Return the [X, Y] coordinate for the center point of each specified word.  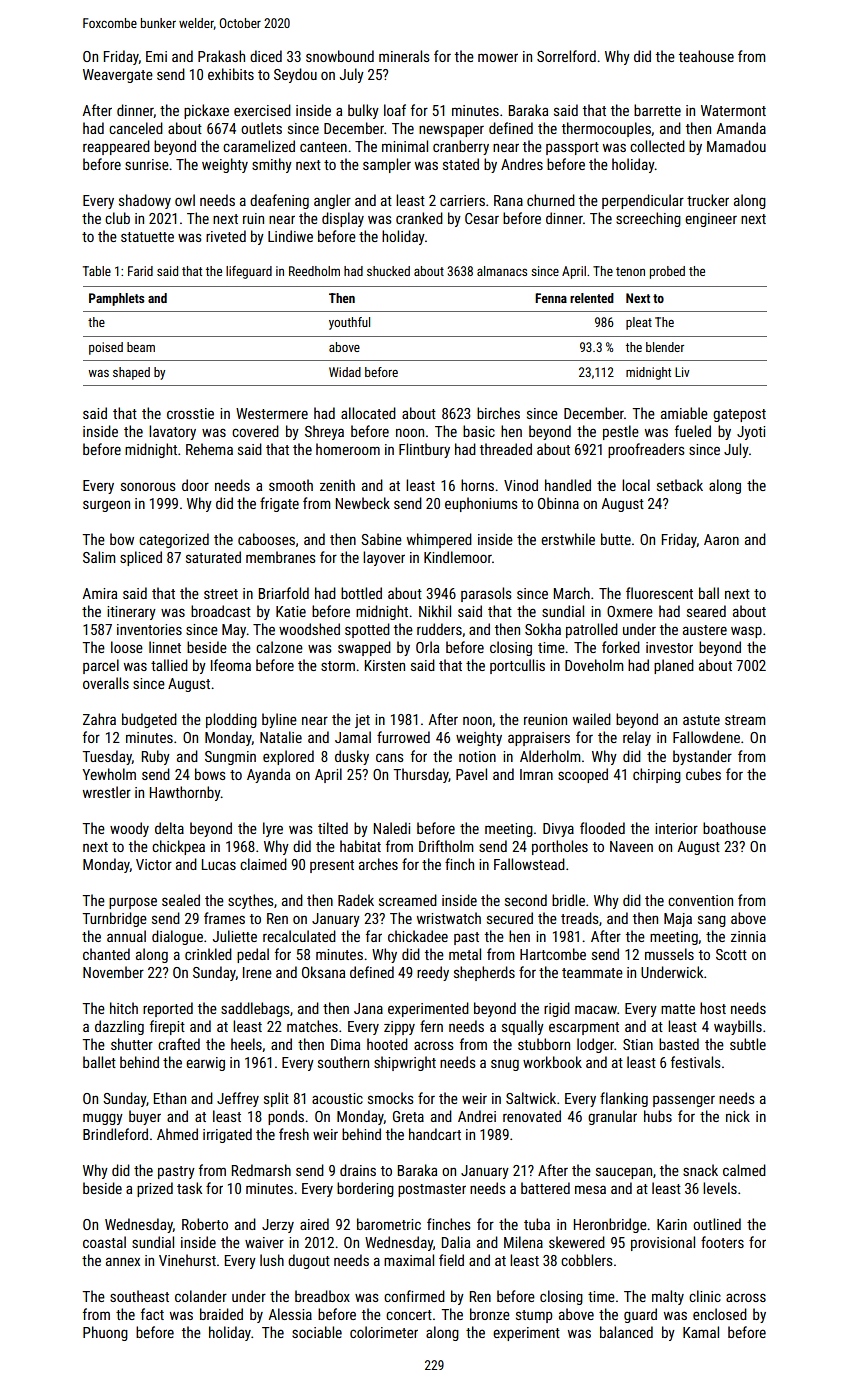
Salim [99, 557]
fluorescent [659, 593]
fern [431, 1026]
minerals [404, 56]
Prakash [221, 56]
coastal [104, 1242]
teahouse [706, 56]
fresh [294, 1134]
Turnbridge [114, 919]
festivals [696, 1062]
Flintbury [424, 450]
